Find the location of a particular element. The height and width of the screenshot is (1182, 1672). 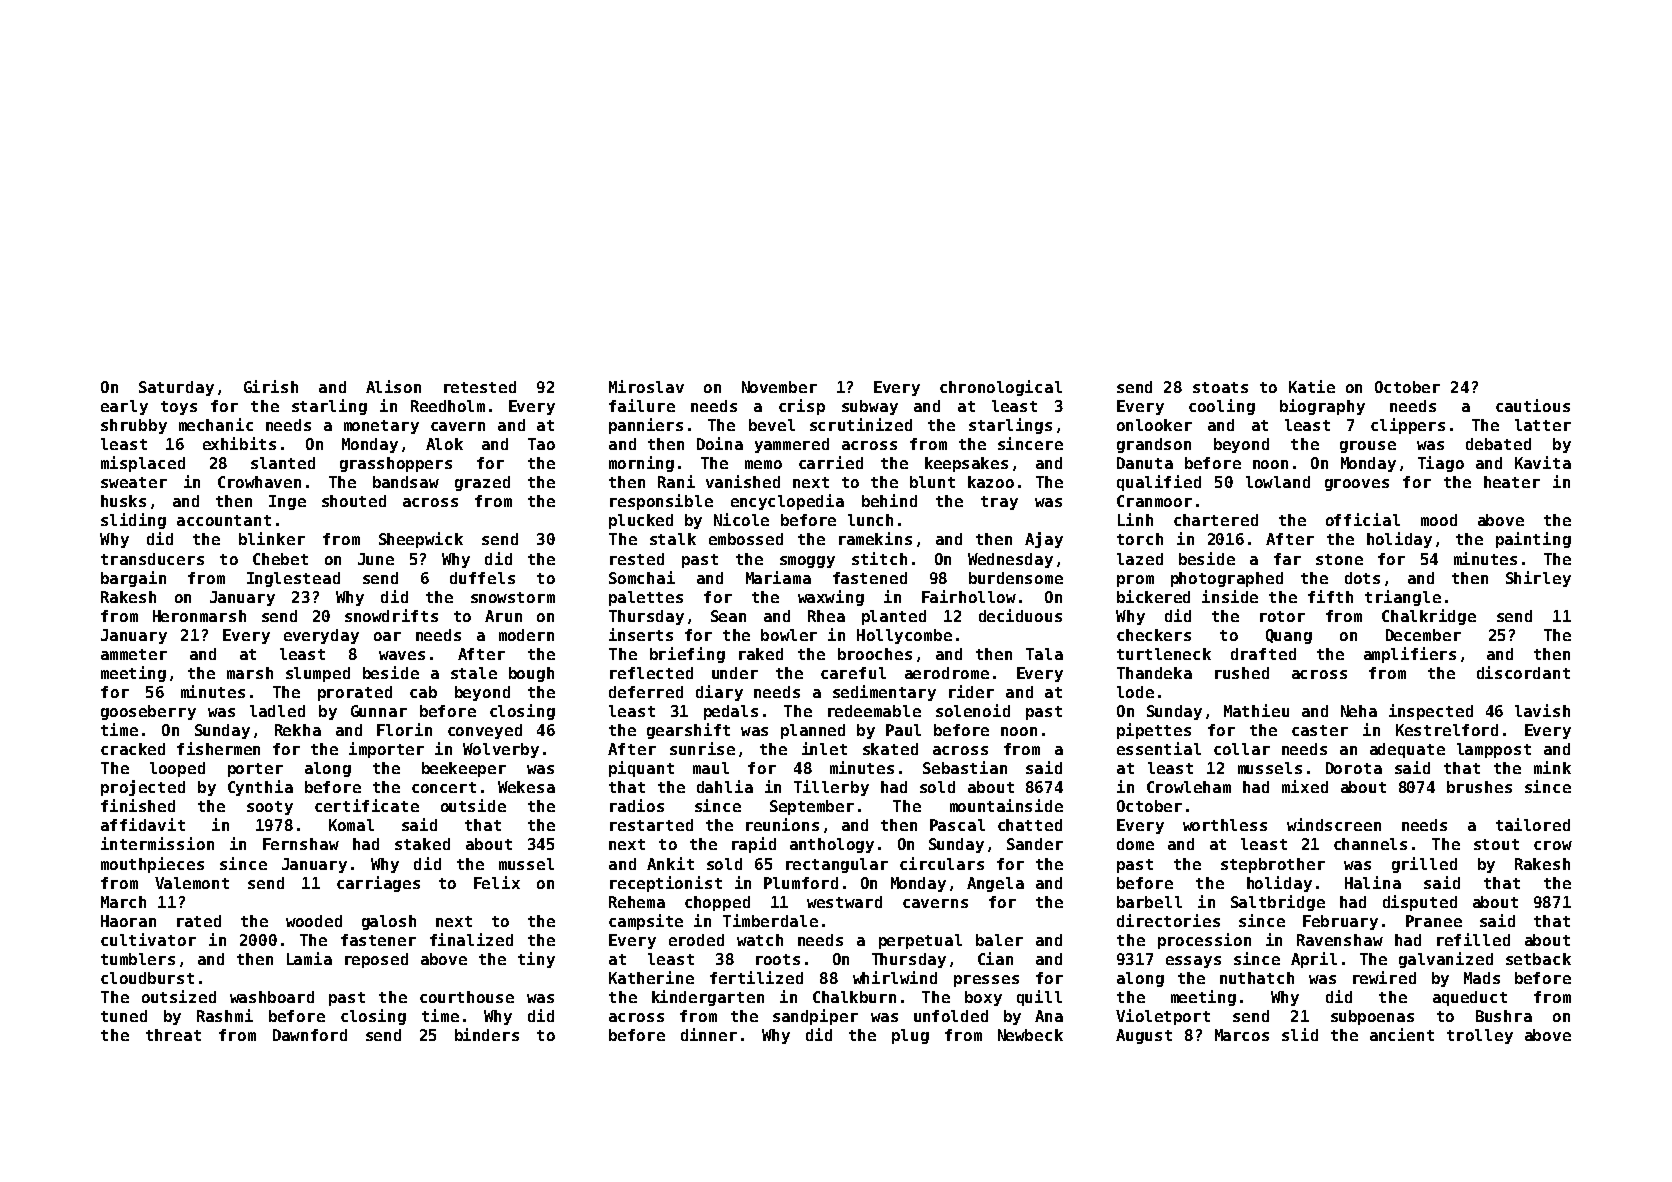

cloudburst is located at coordinates (147, 978).
